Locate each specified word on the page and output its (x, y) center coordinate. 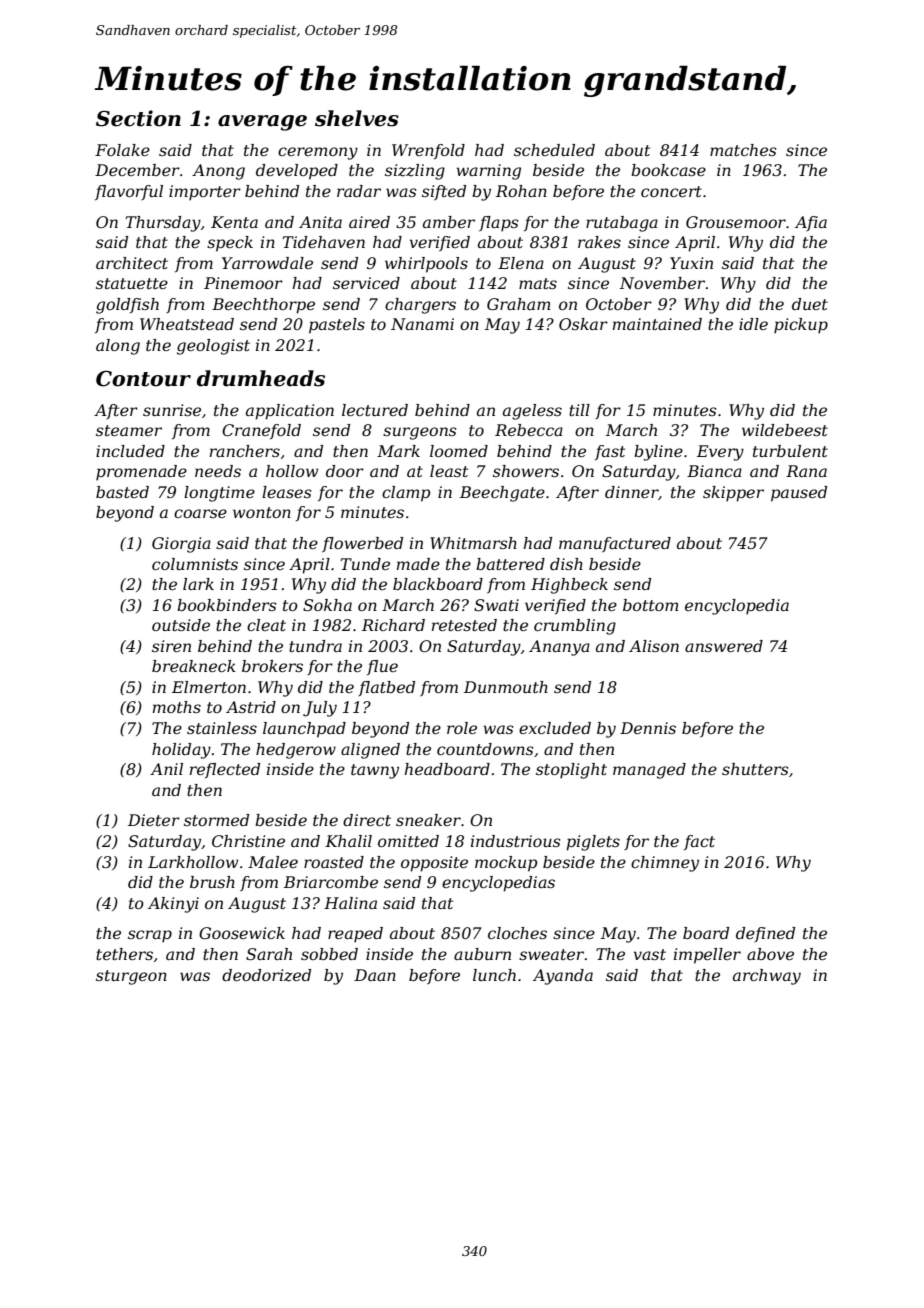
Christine (248, 841)
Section (138, 118)
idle (753, 324)
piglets (593, 843)
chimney (665, 864)
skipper (733, 494)
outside (181, 625)
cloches (517, 933)
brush (212, 882)
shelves (357, 118)
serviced (366, 283)
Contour (143, 378)
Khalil (348, 841)
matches (743, 150)
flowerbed (362, 544)
